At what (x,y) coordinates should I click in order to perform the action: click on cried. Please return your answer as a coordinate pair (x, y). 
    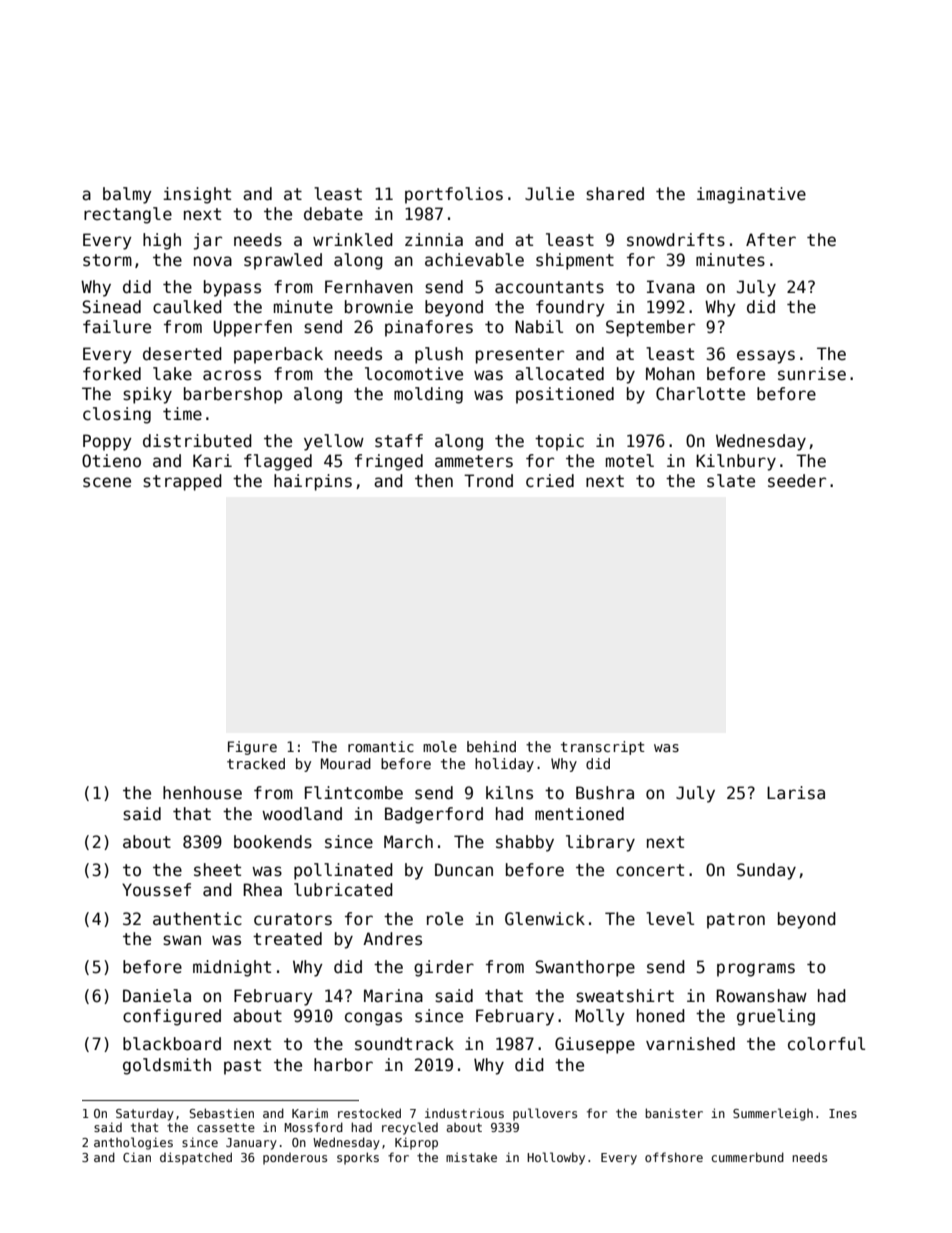
    Looking at the image, I should click on (550, 481).
